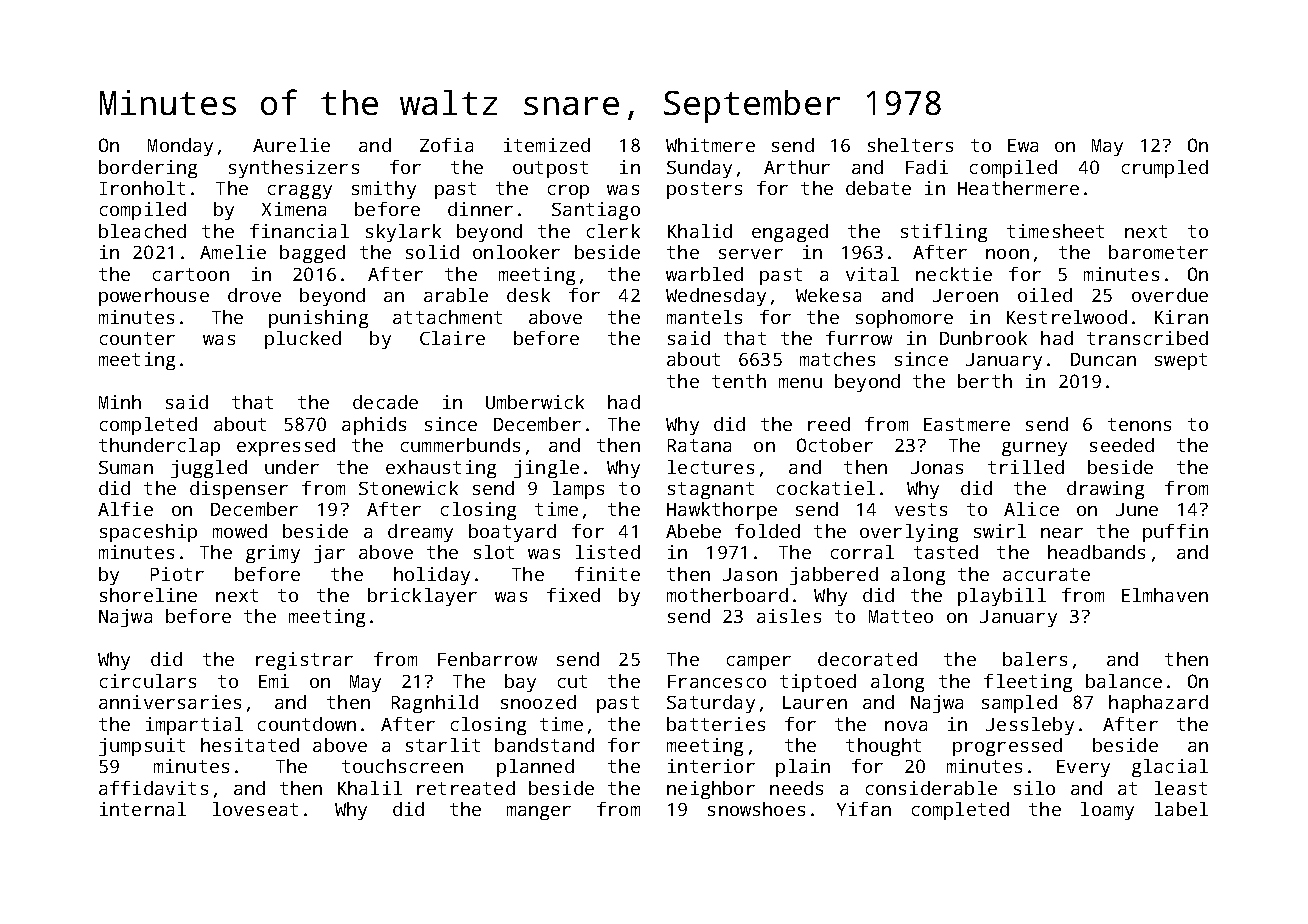  I want to click on planned, so click(535, 768).
